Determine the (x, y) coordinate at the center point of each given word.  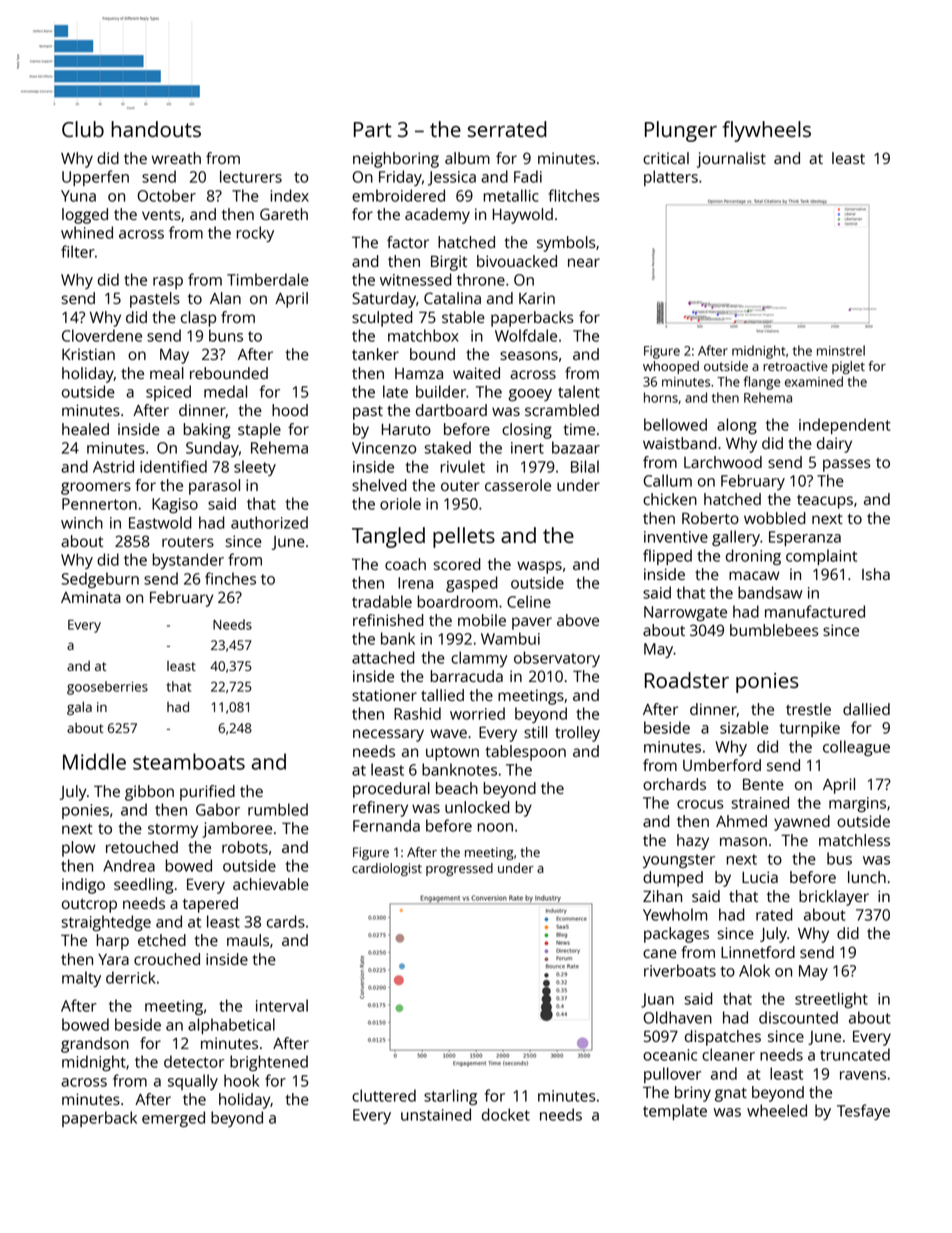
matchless (854, 840)
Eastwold (160, 522)
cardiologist (387, 869)
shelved (379, 485)
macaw (754, 575)
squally (193, 1082)
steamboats (189, 761)
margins (857, 804)
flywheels (767, 131)
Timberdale (268, 279)
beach (457, 788)
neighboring (396, 160)
